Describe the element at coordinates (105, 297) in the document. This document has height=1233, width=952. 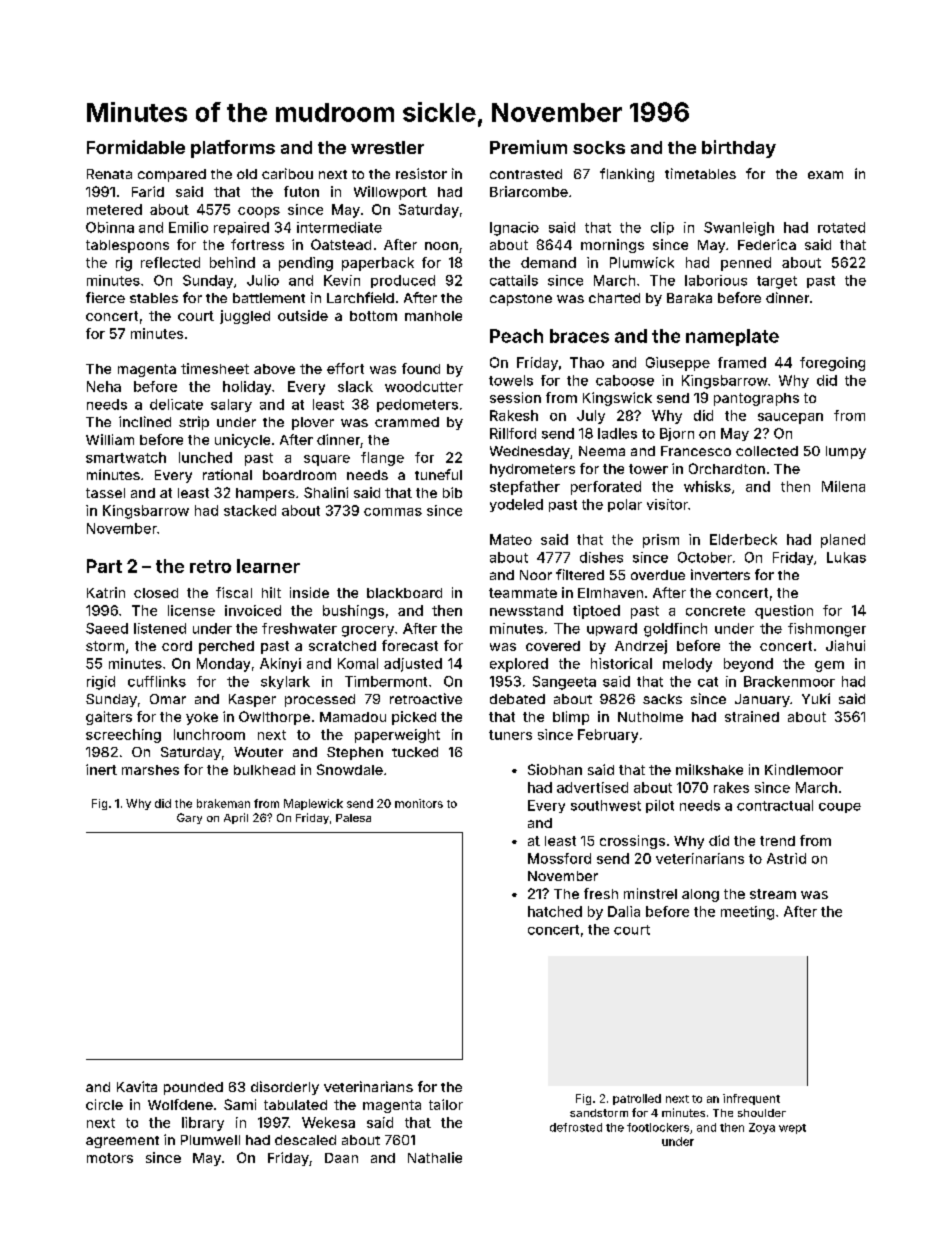
I see `fierce` at that location.
